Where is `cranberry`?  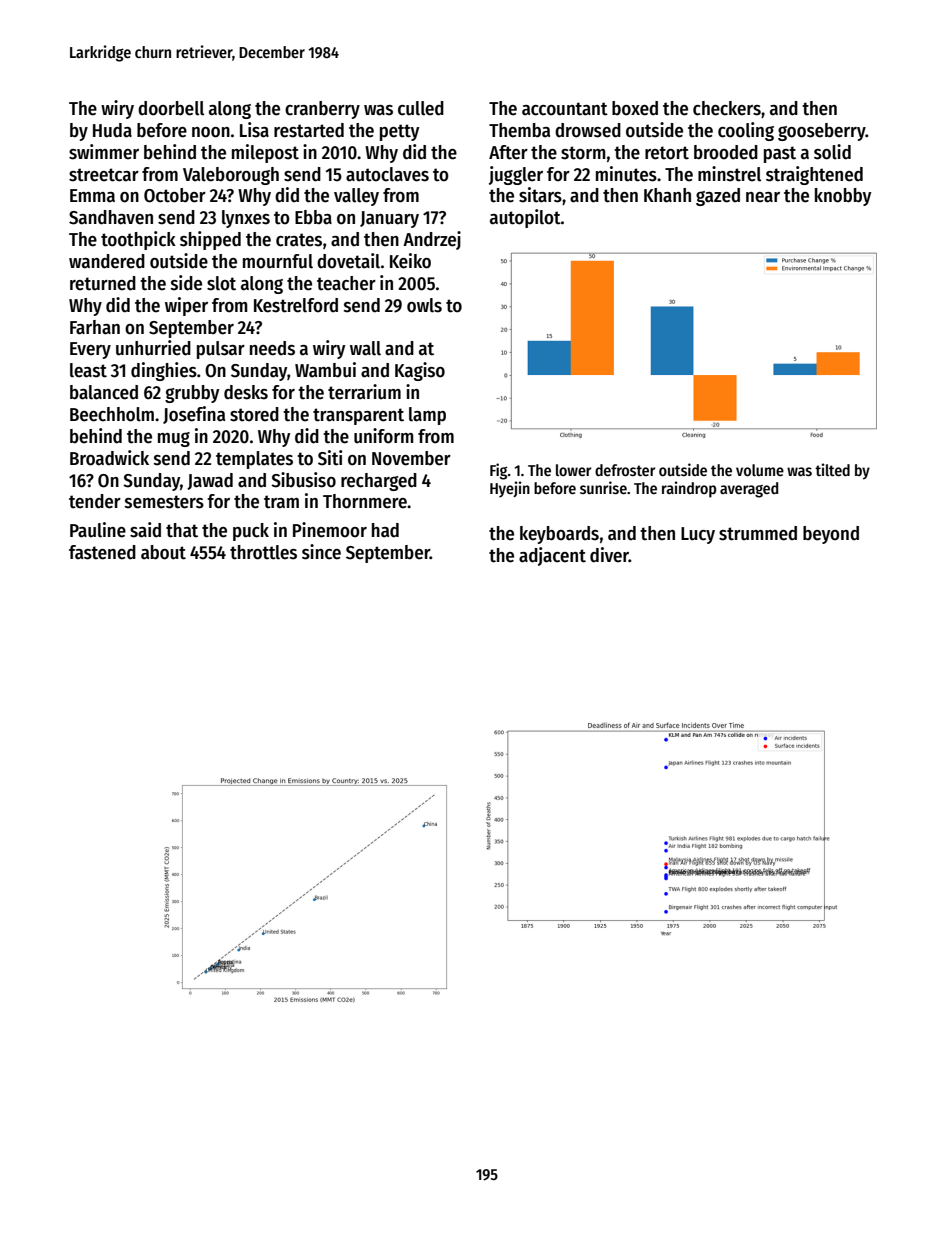
cranberry is located at coordinates (322, 110).
